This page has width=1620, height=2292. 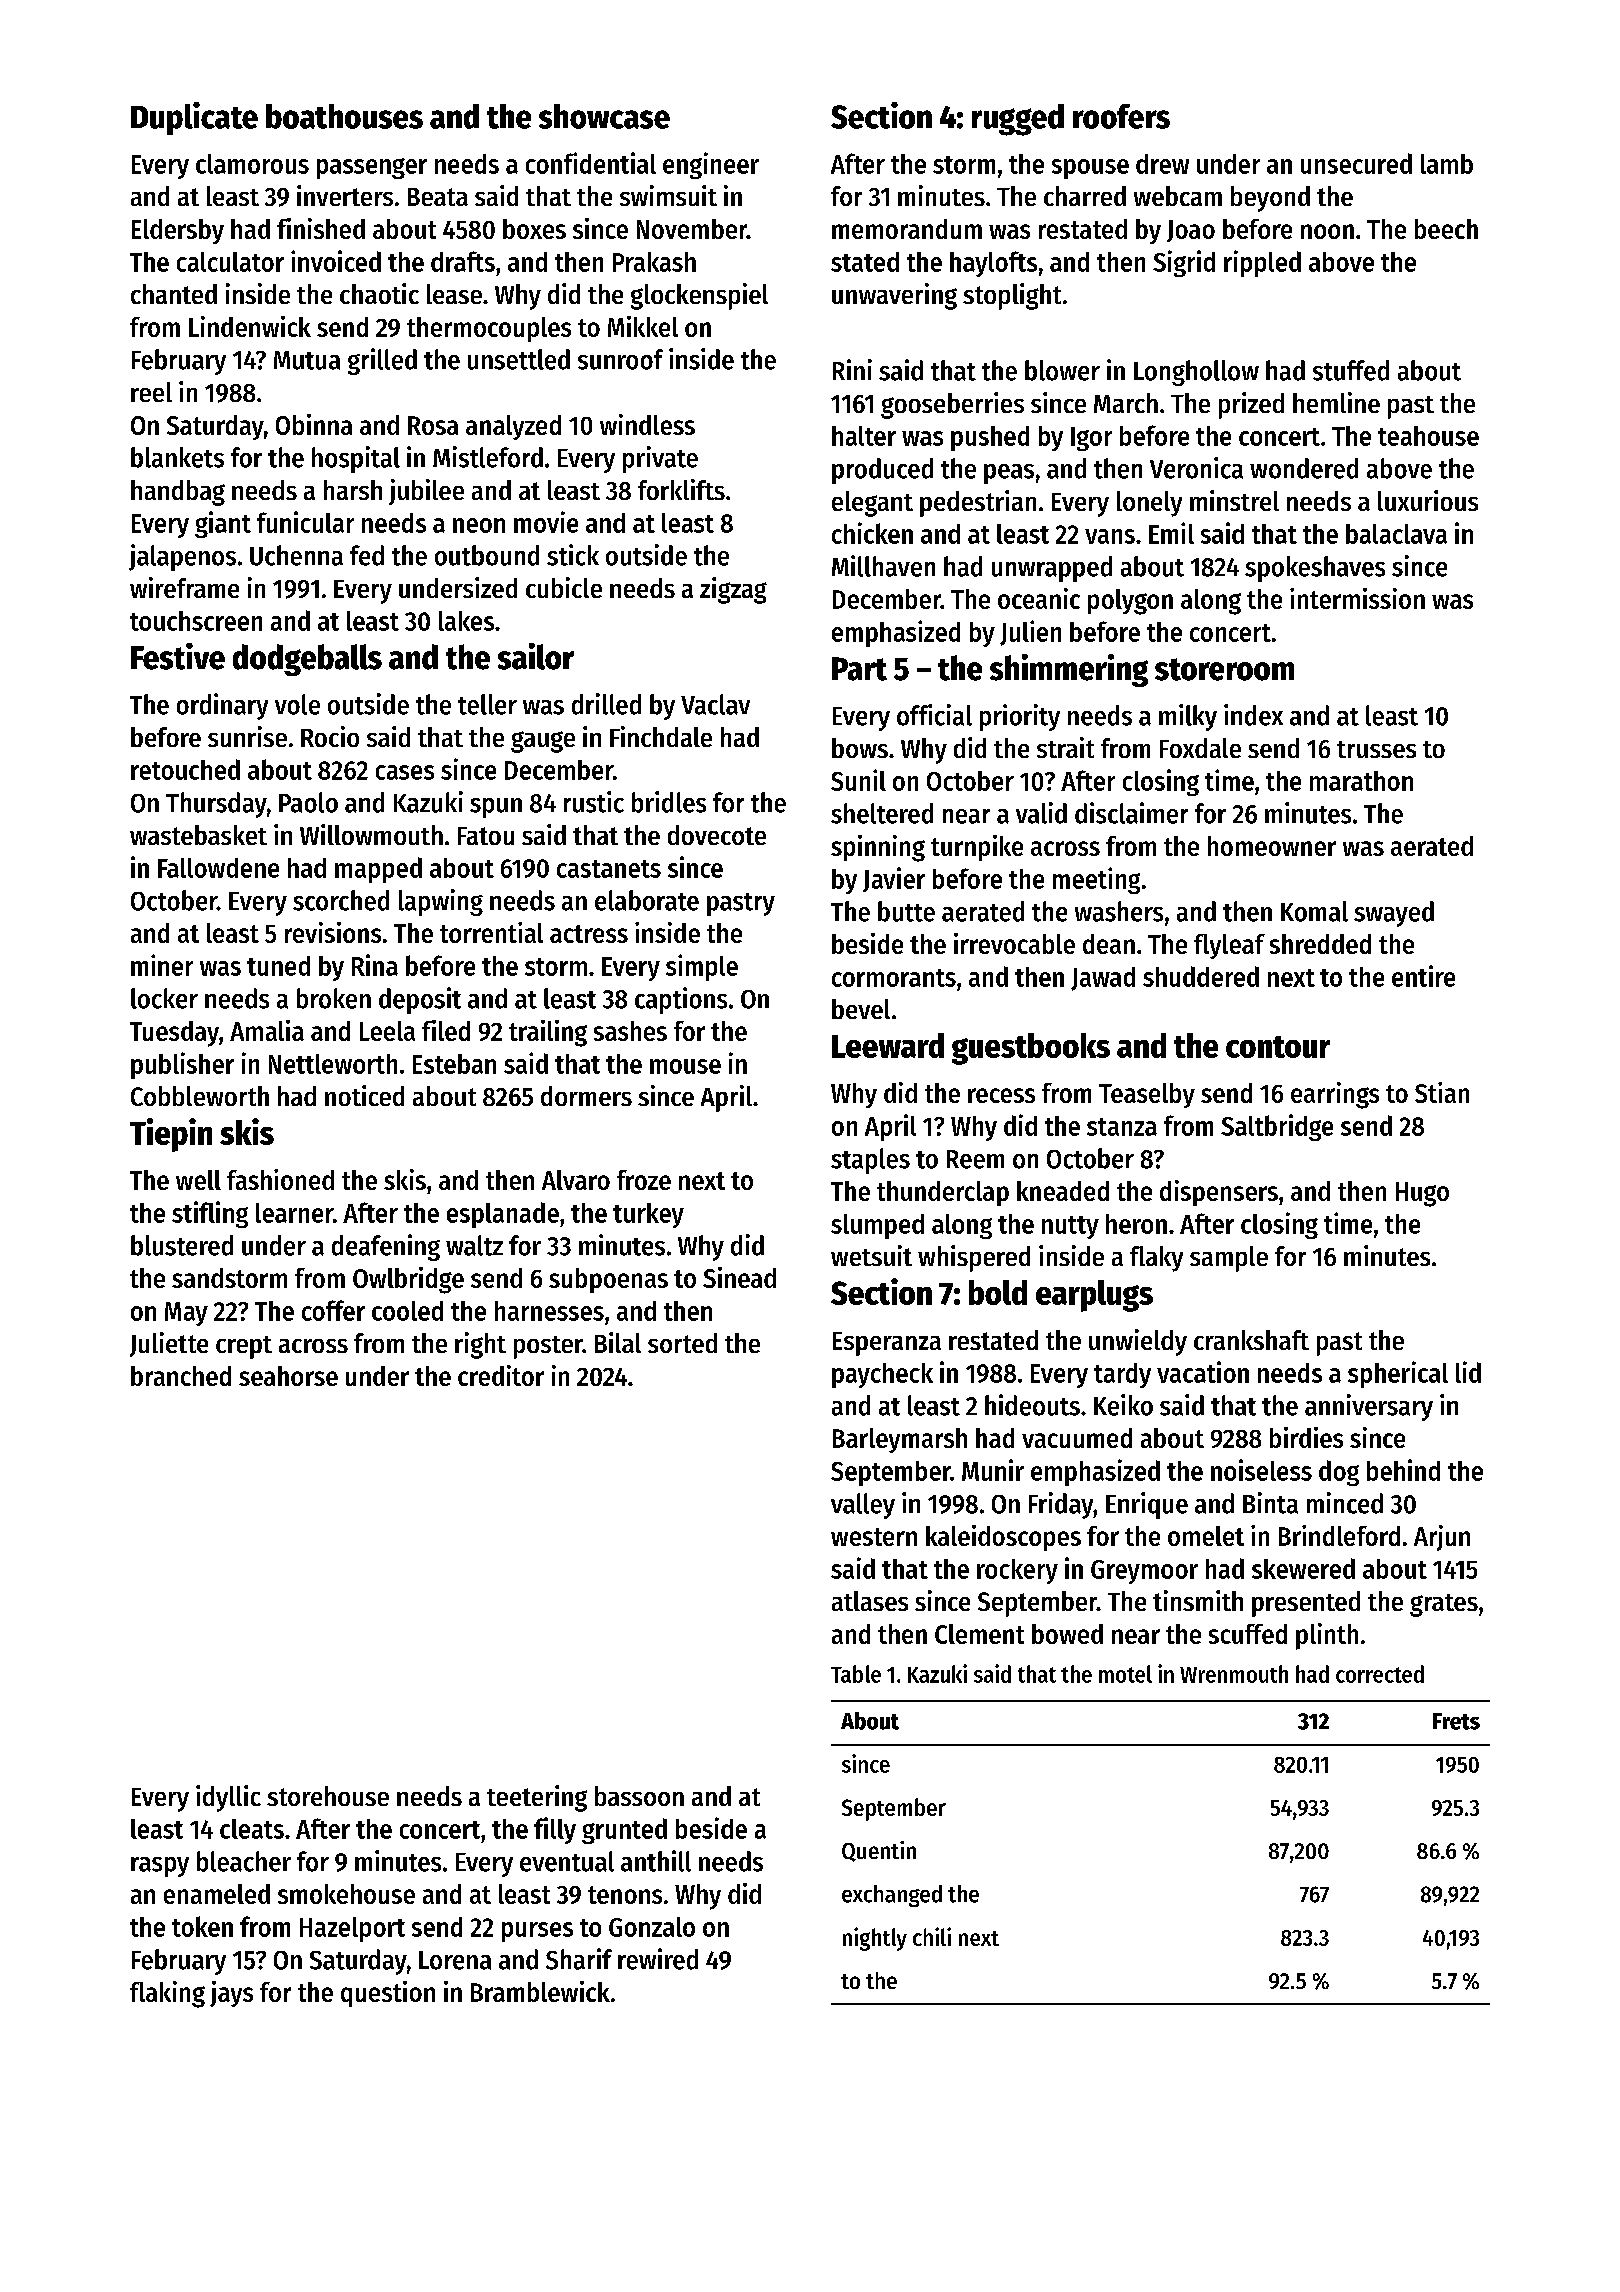 What do you see at coordinates (879, 1851) in the page?
I see `Quentin` at bounding box center [879, 1851].
